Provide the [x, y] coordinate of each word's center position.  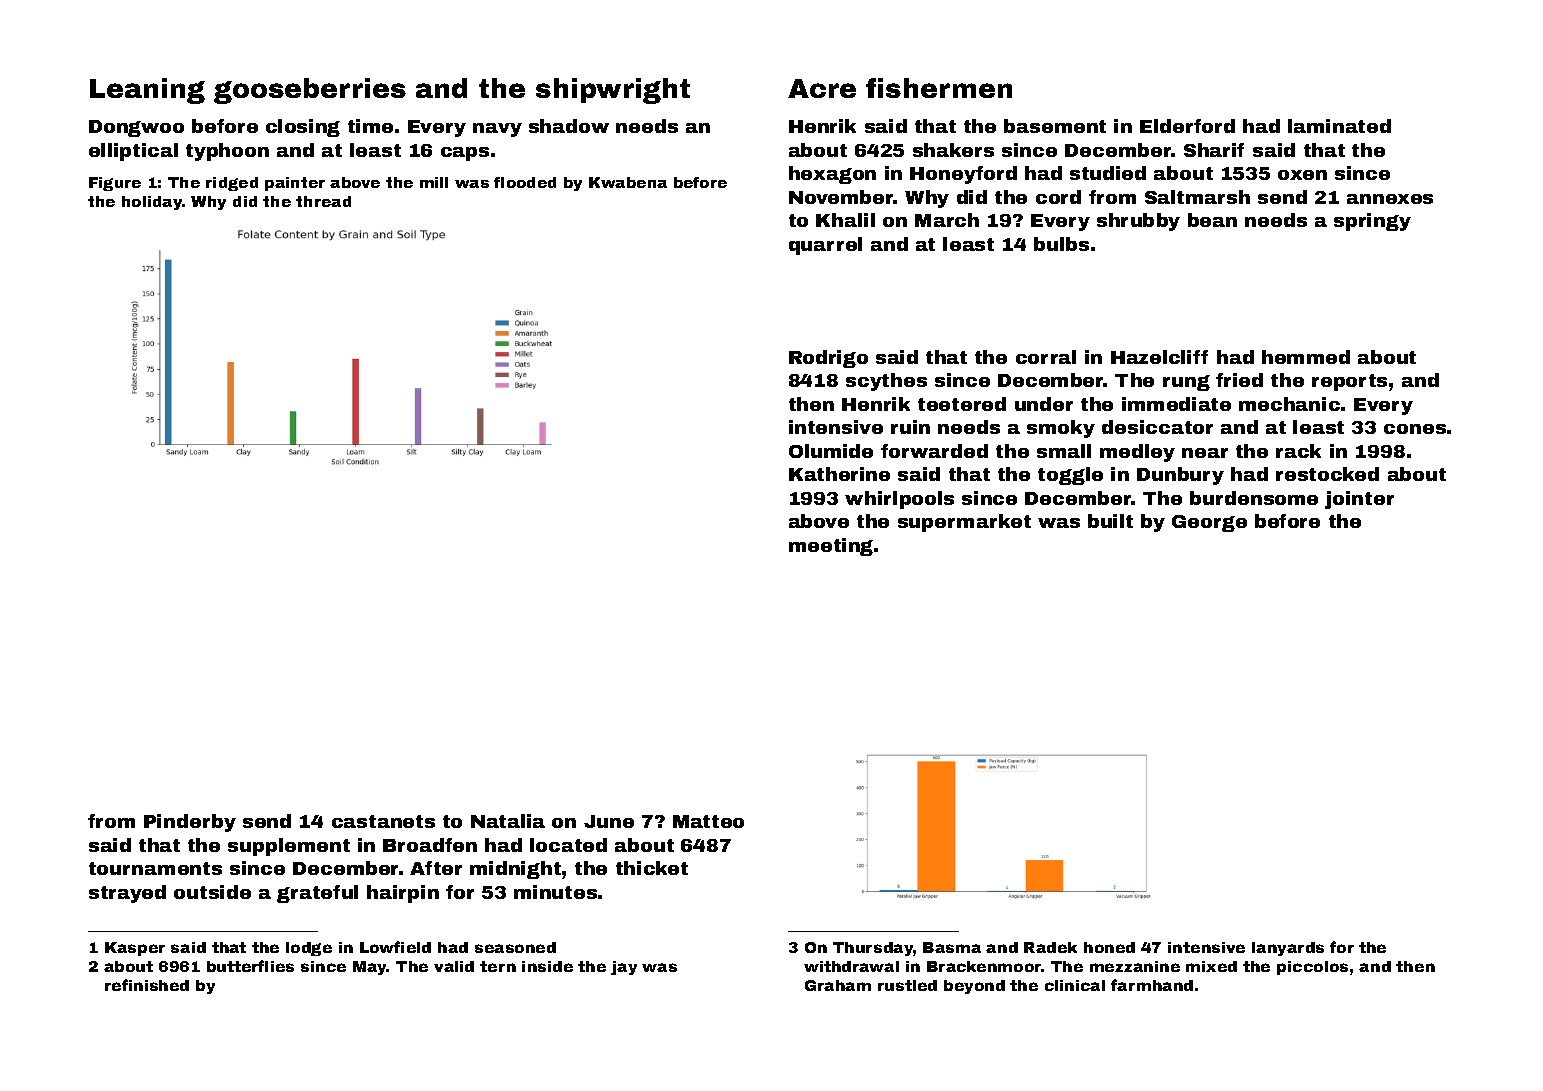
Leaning [147, 91]
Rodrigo [828, 359]
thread [323, 201]
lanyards [1288, 949]
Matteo [708, 821]
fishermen [939, 88]
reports [1349, 382]
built [1110, 521]
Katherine [839, 474]
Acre [822, 88]
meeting [831, 547]
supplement [289, 847]
